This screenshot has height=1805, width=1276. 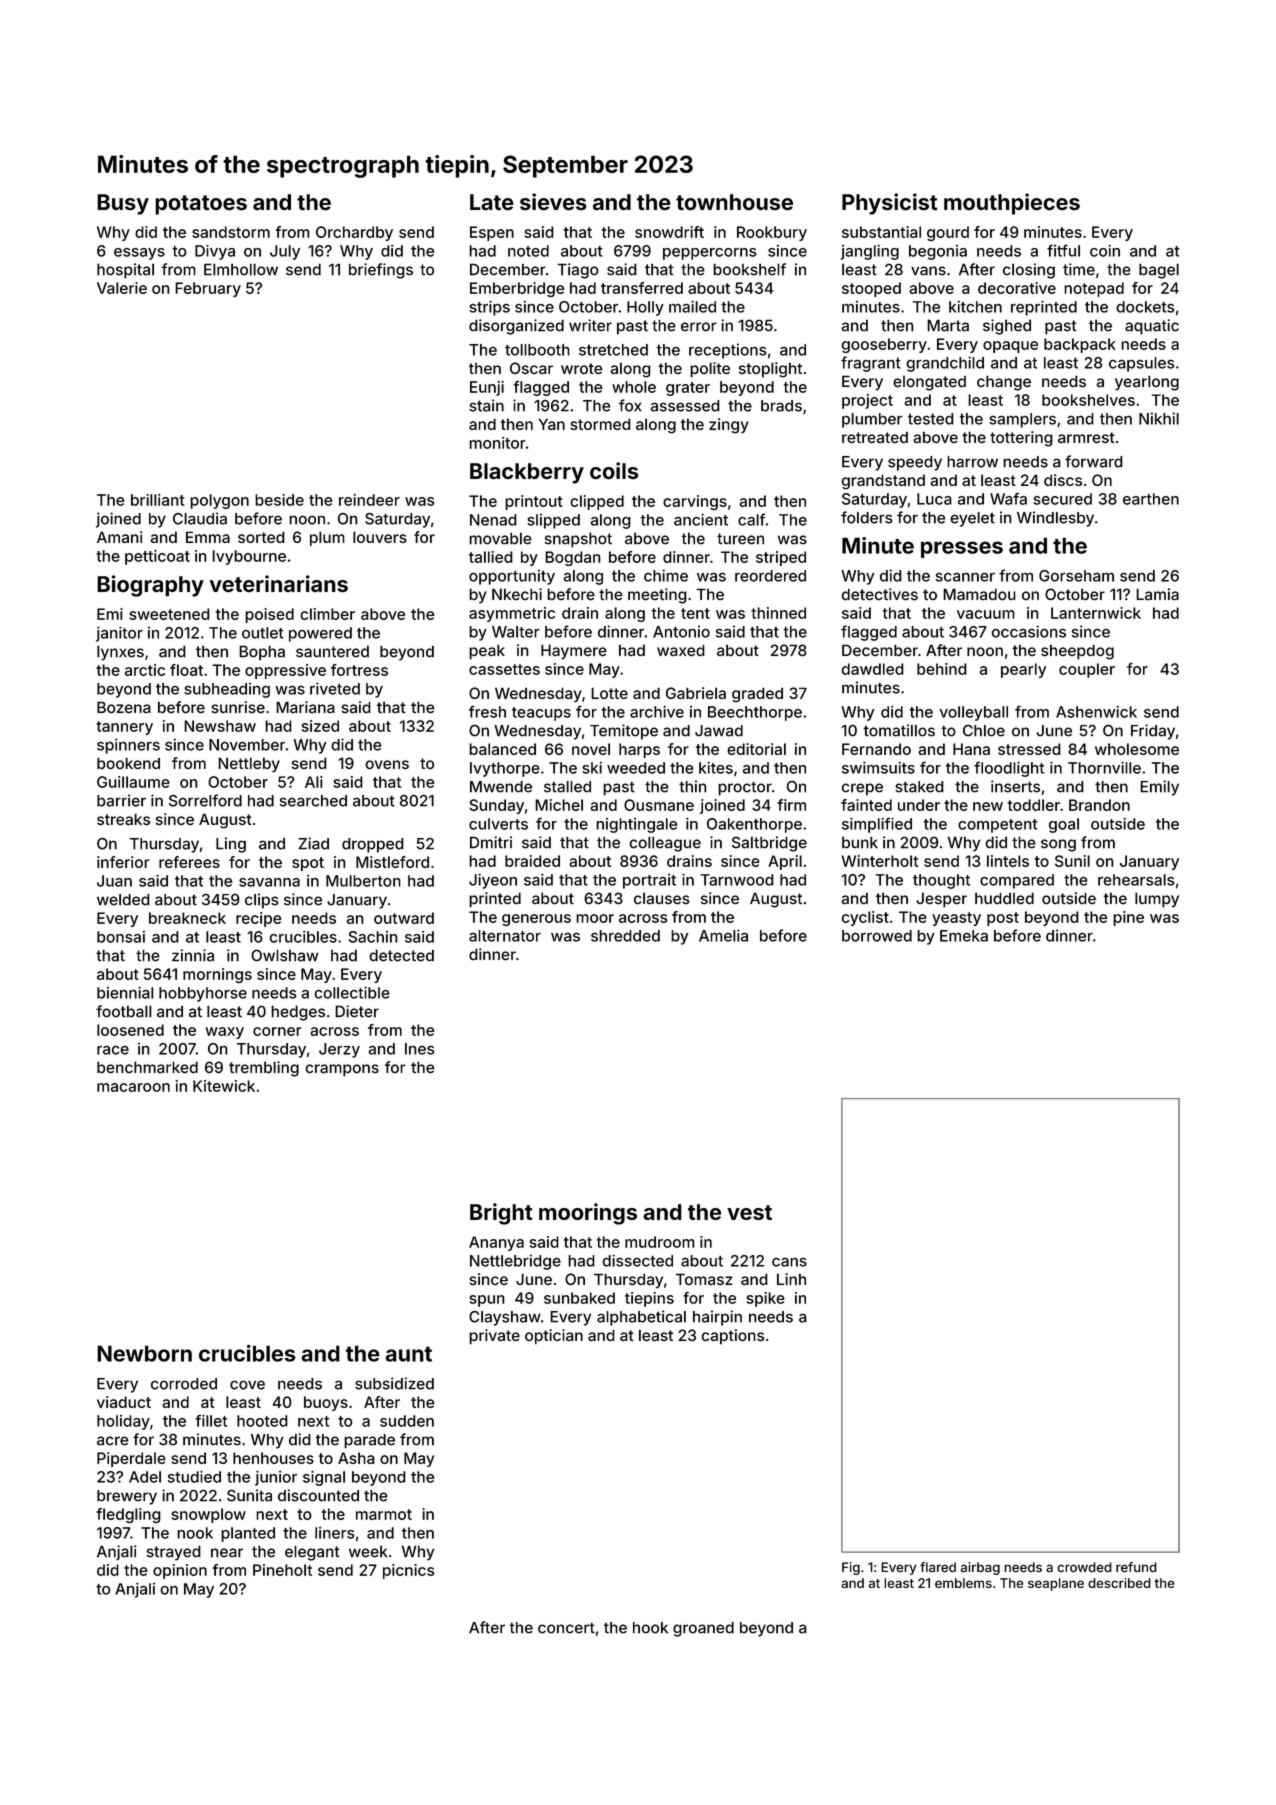 What do you see at coordinates (1022, 420) in the screenshot?
I see `samplers` at bounding box center [1022, 420].
